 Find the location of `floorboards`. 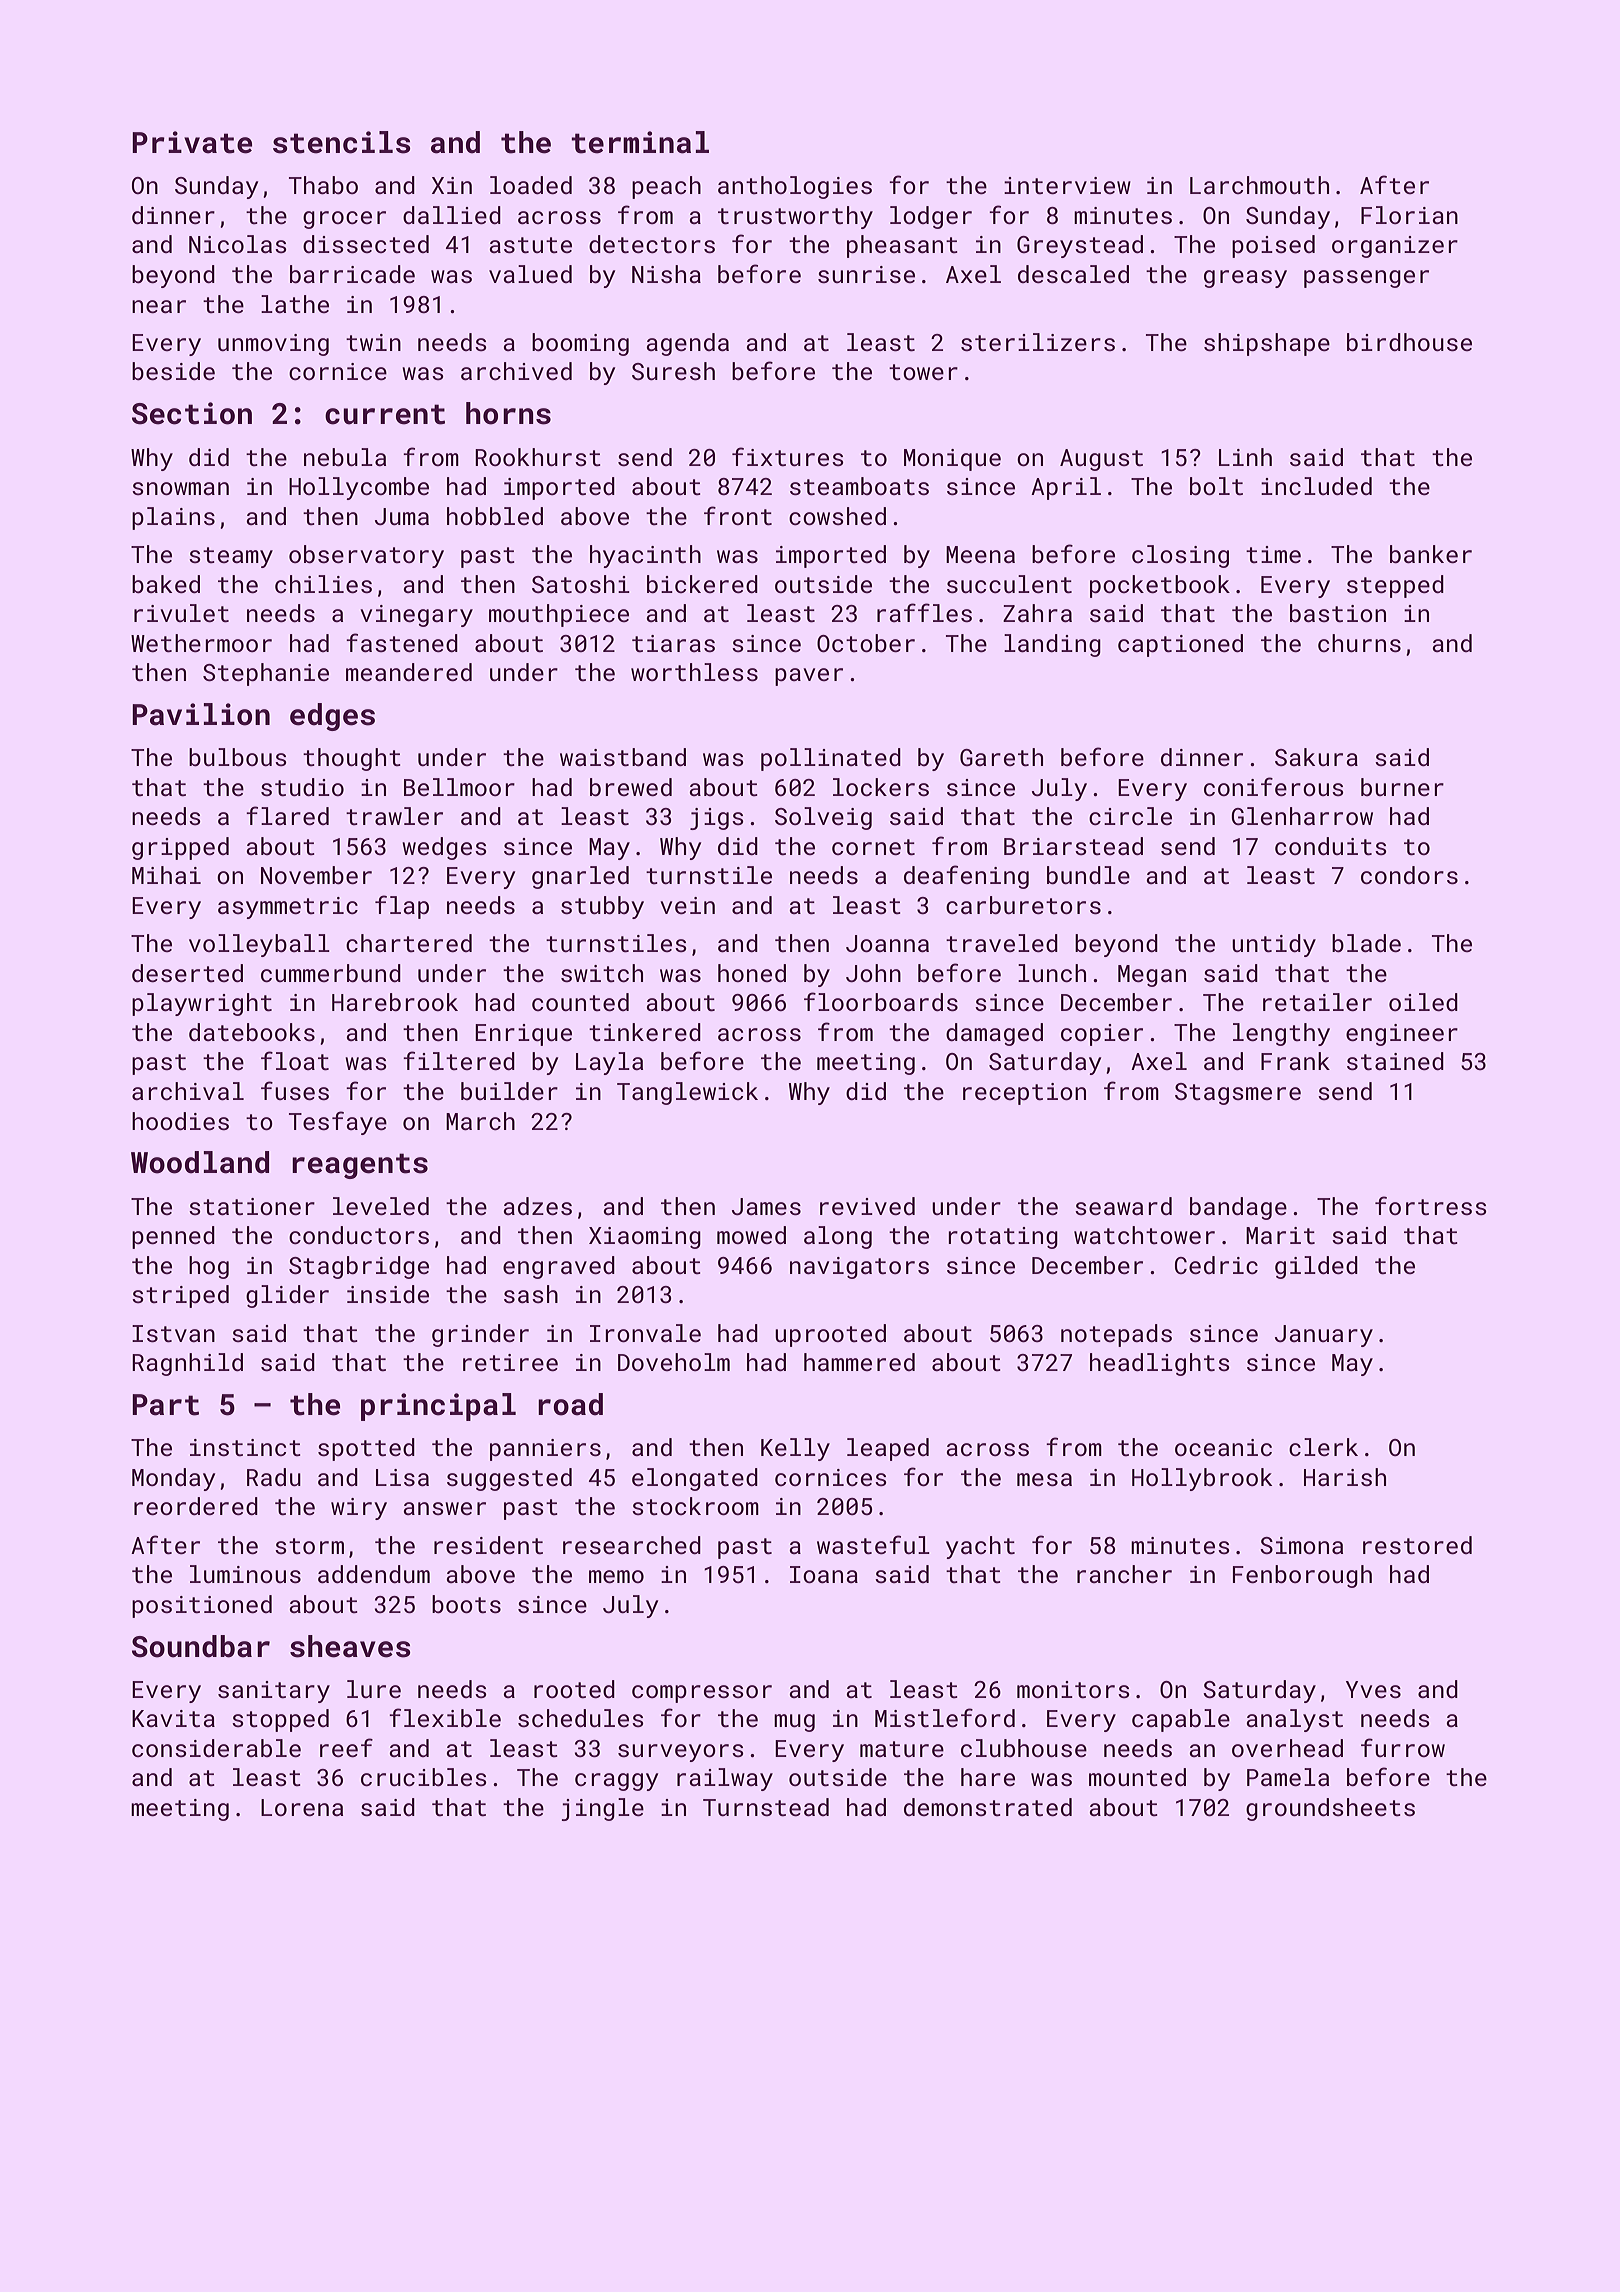

floorboards is located at coordinates (881, 1001).
